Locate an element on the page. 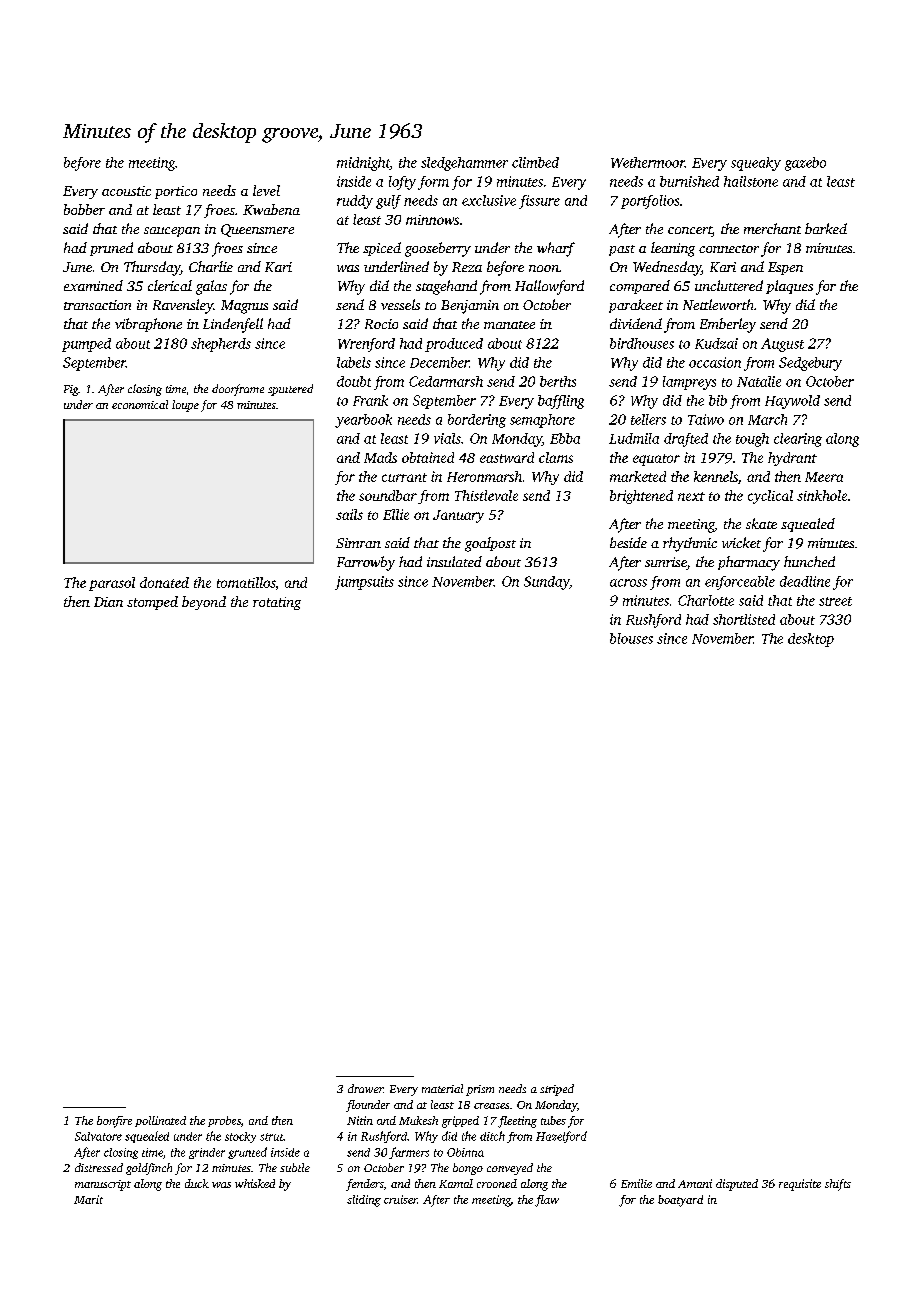 The height and width of the image is (1308, 924). acoustic is located at coordinates (126, 191).
